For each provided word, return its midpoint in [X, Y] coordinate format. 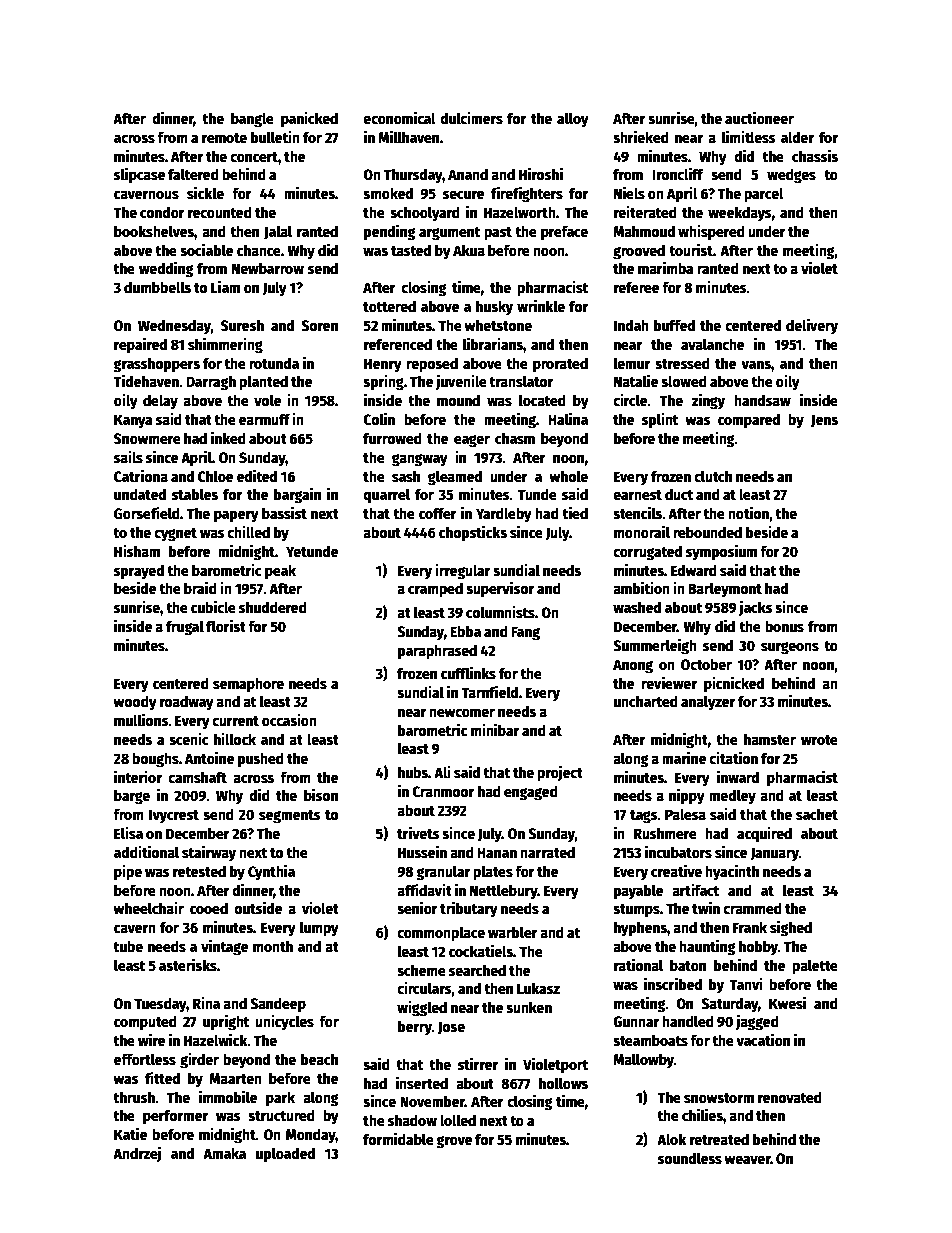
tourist [691, 249]
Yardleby [504, 515]
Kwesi [787, 1002]
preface [564, 233]
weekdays [740, 213]
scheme [421, 970]
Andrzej [137, 1154]
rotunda [274, 363]
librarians [493, 343]
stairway [209, 853]
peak [280, 572]
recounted [220, 212]
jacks [756, 608]
